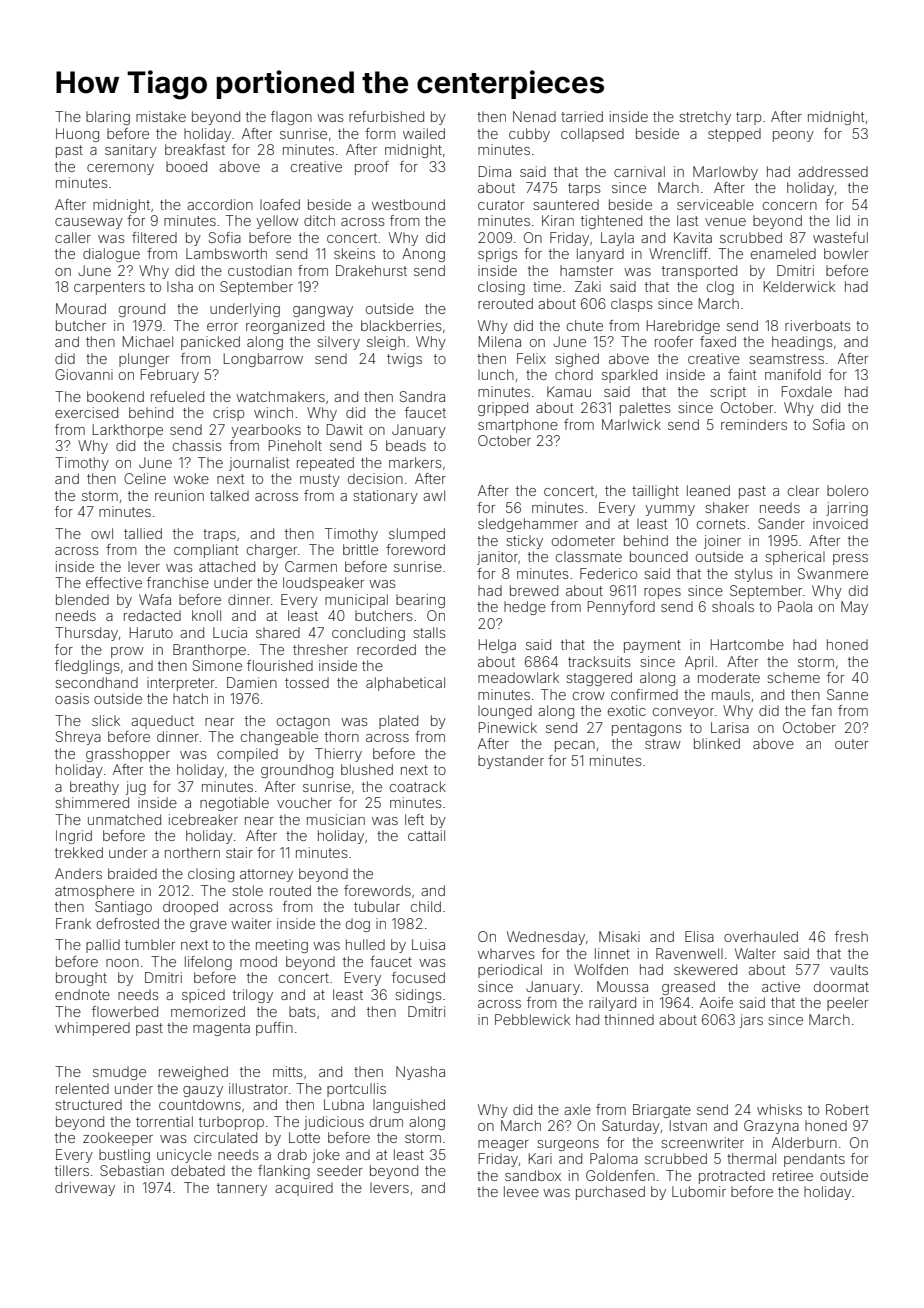 Image resolution: width=924 pixels, height=1308 pixels. I want to click on cattail, so click(426, 835).
